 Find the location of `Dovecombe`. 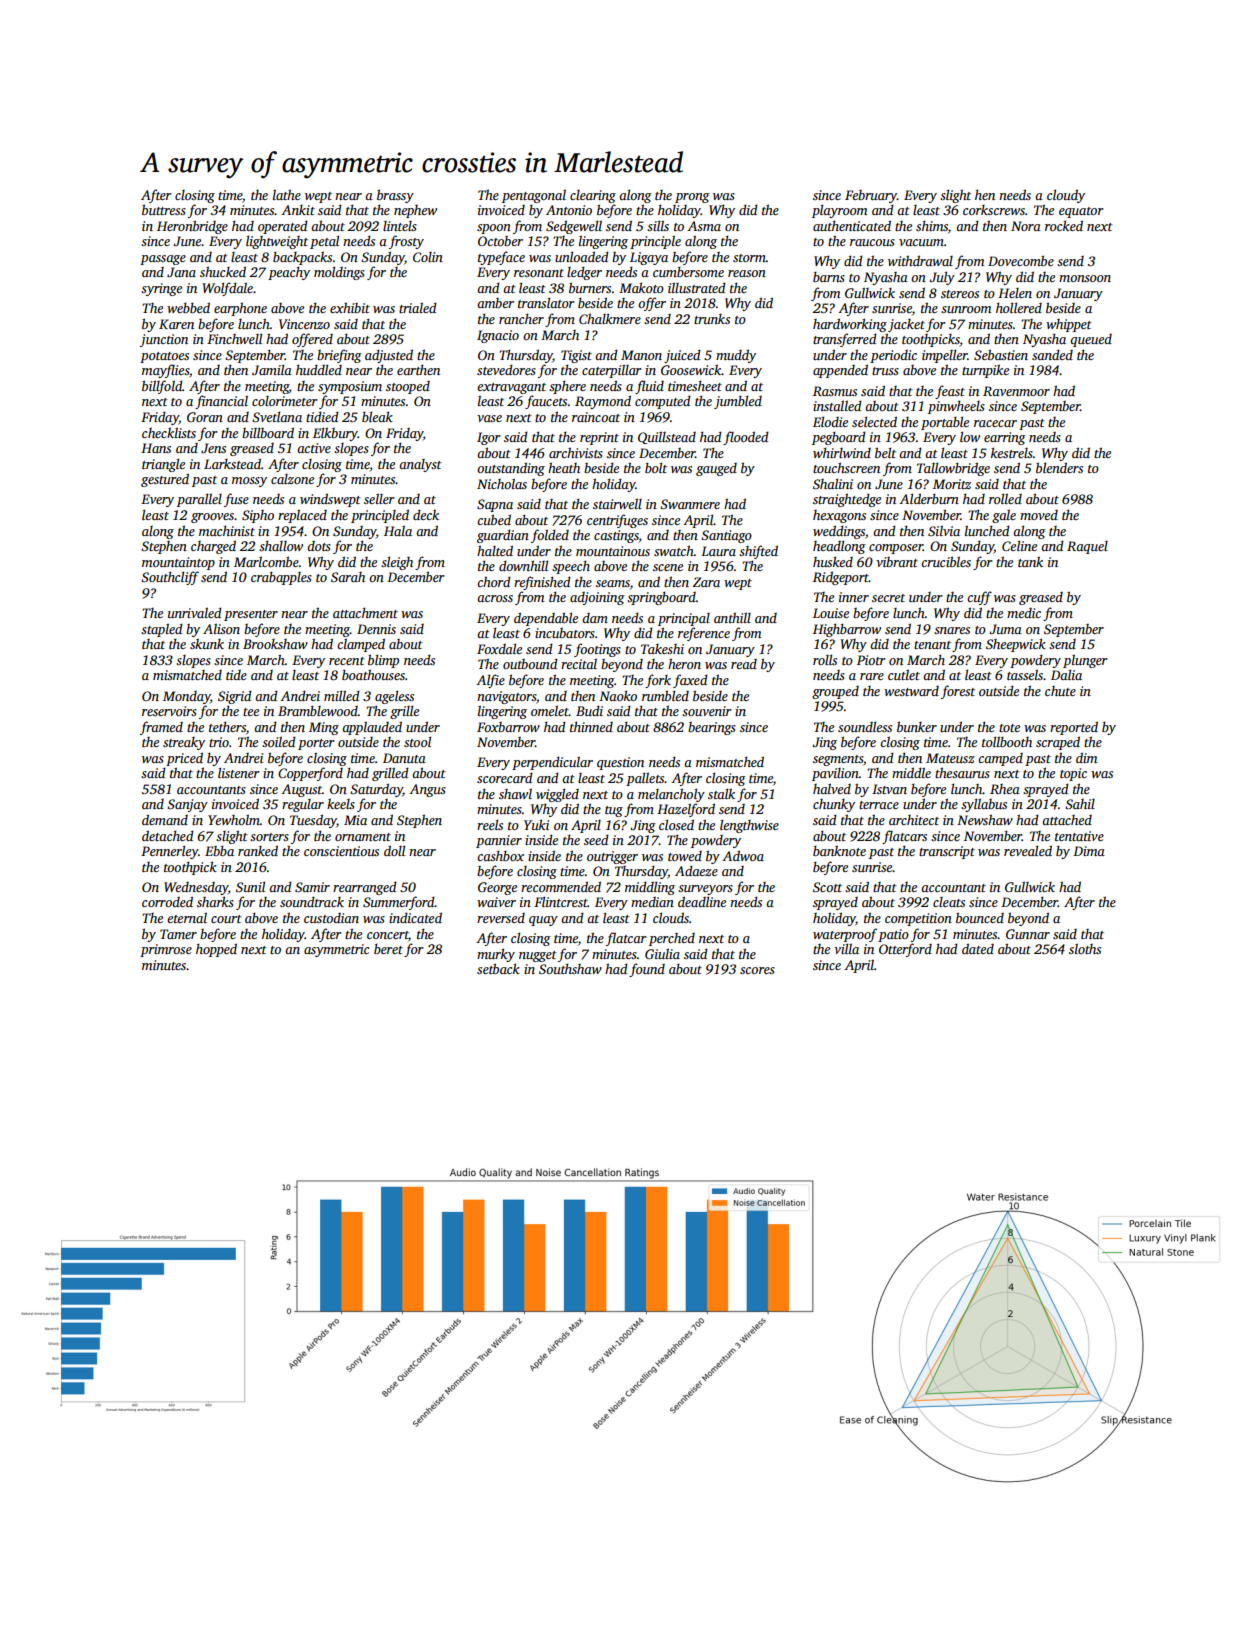

Dovecombe is located at coordinates (1021, 260).
